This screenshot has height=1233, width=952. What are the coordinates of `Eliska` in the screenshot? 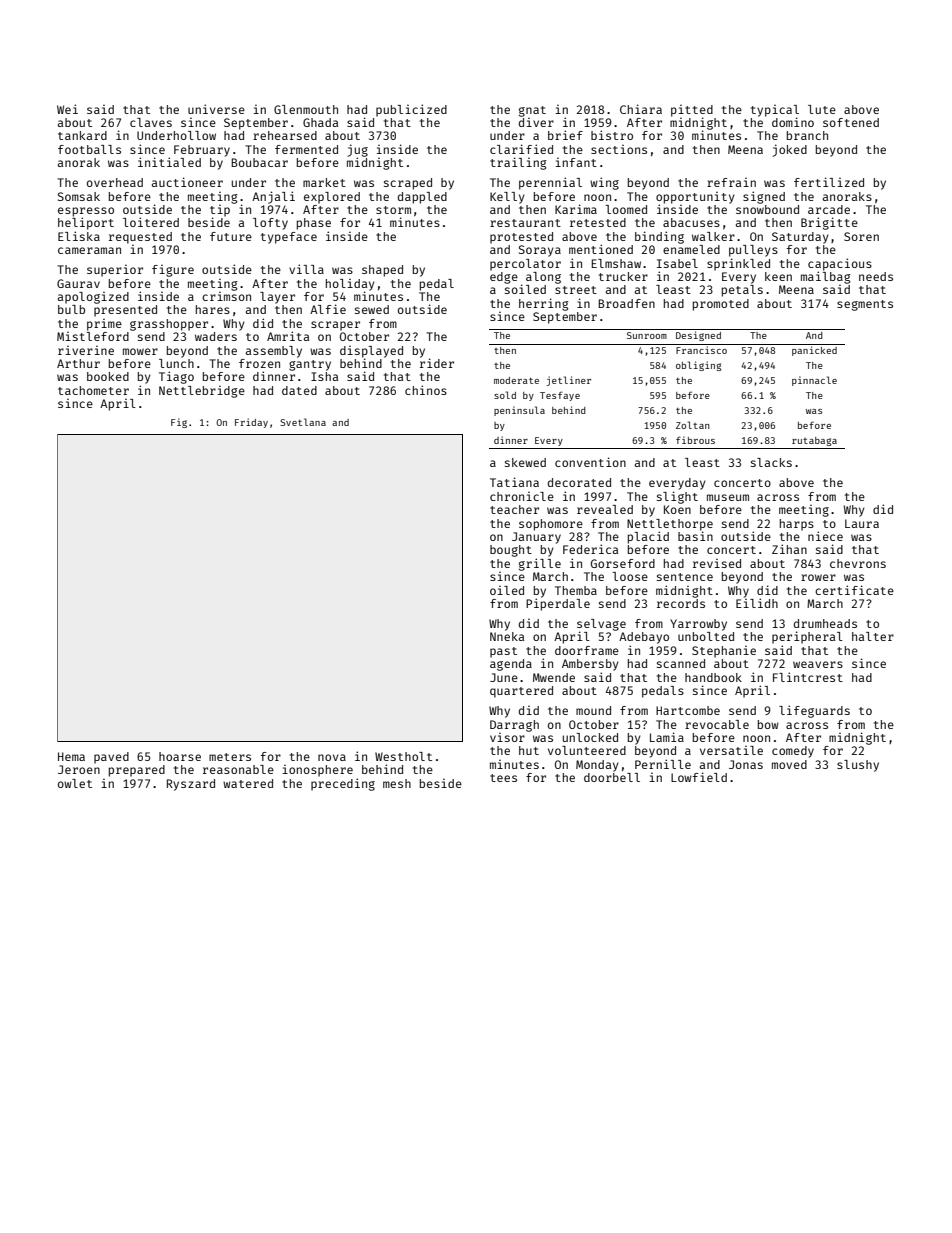 It's located at (79, 236).
